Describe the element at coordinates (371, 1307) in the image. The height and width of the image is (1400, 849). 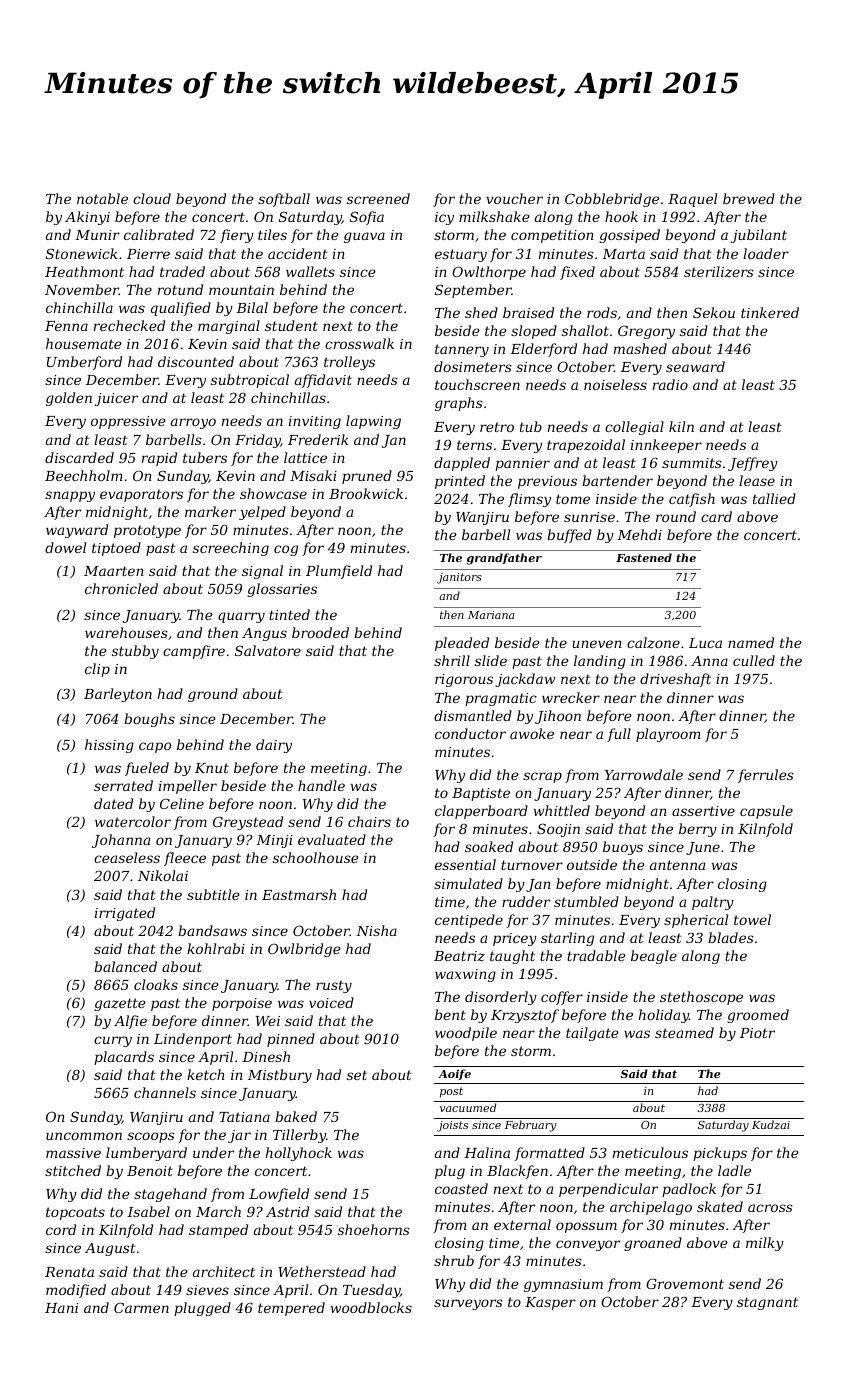
I see `woodblocks` at that location.
